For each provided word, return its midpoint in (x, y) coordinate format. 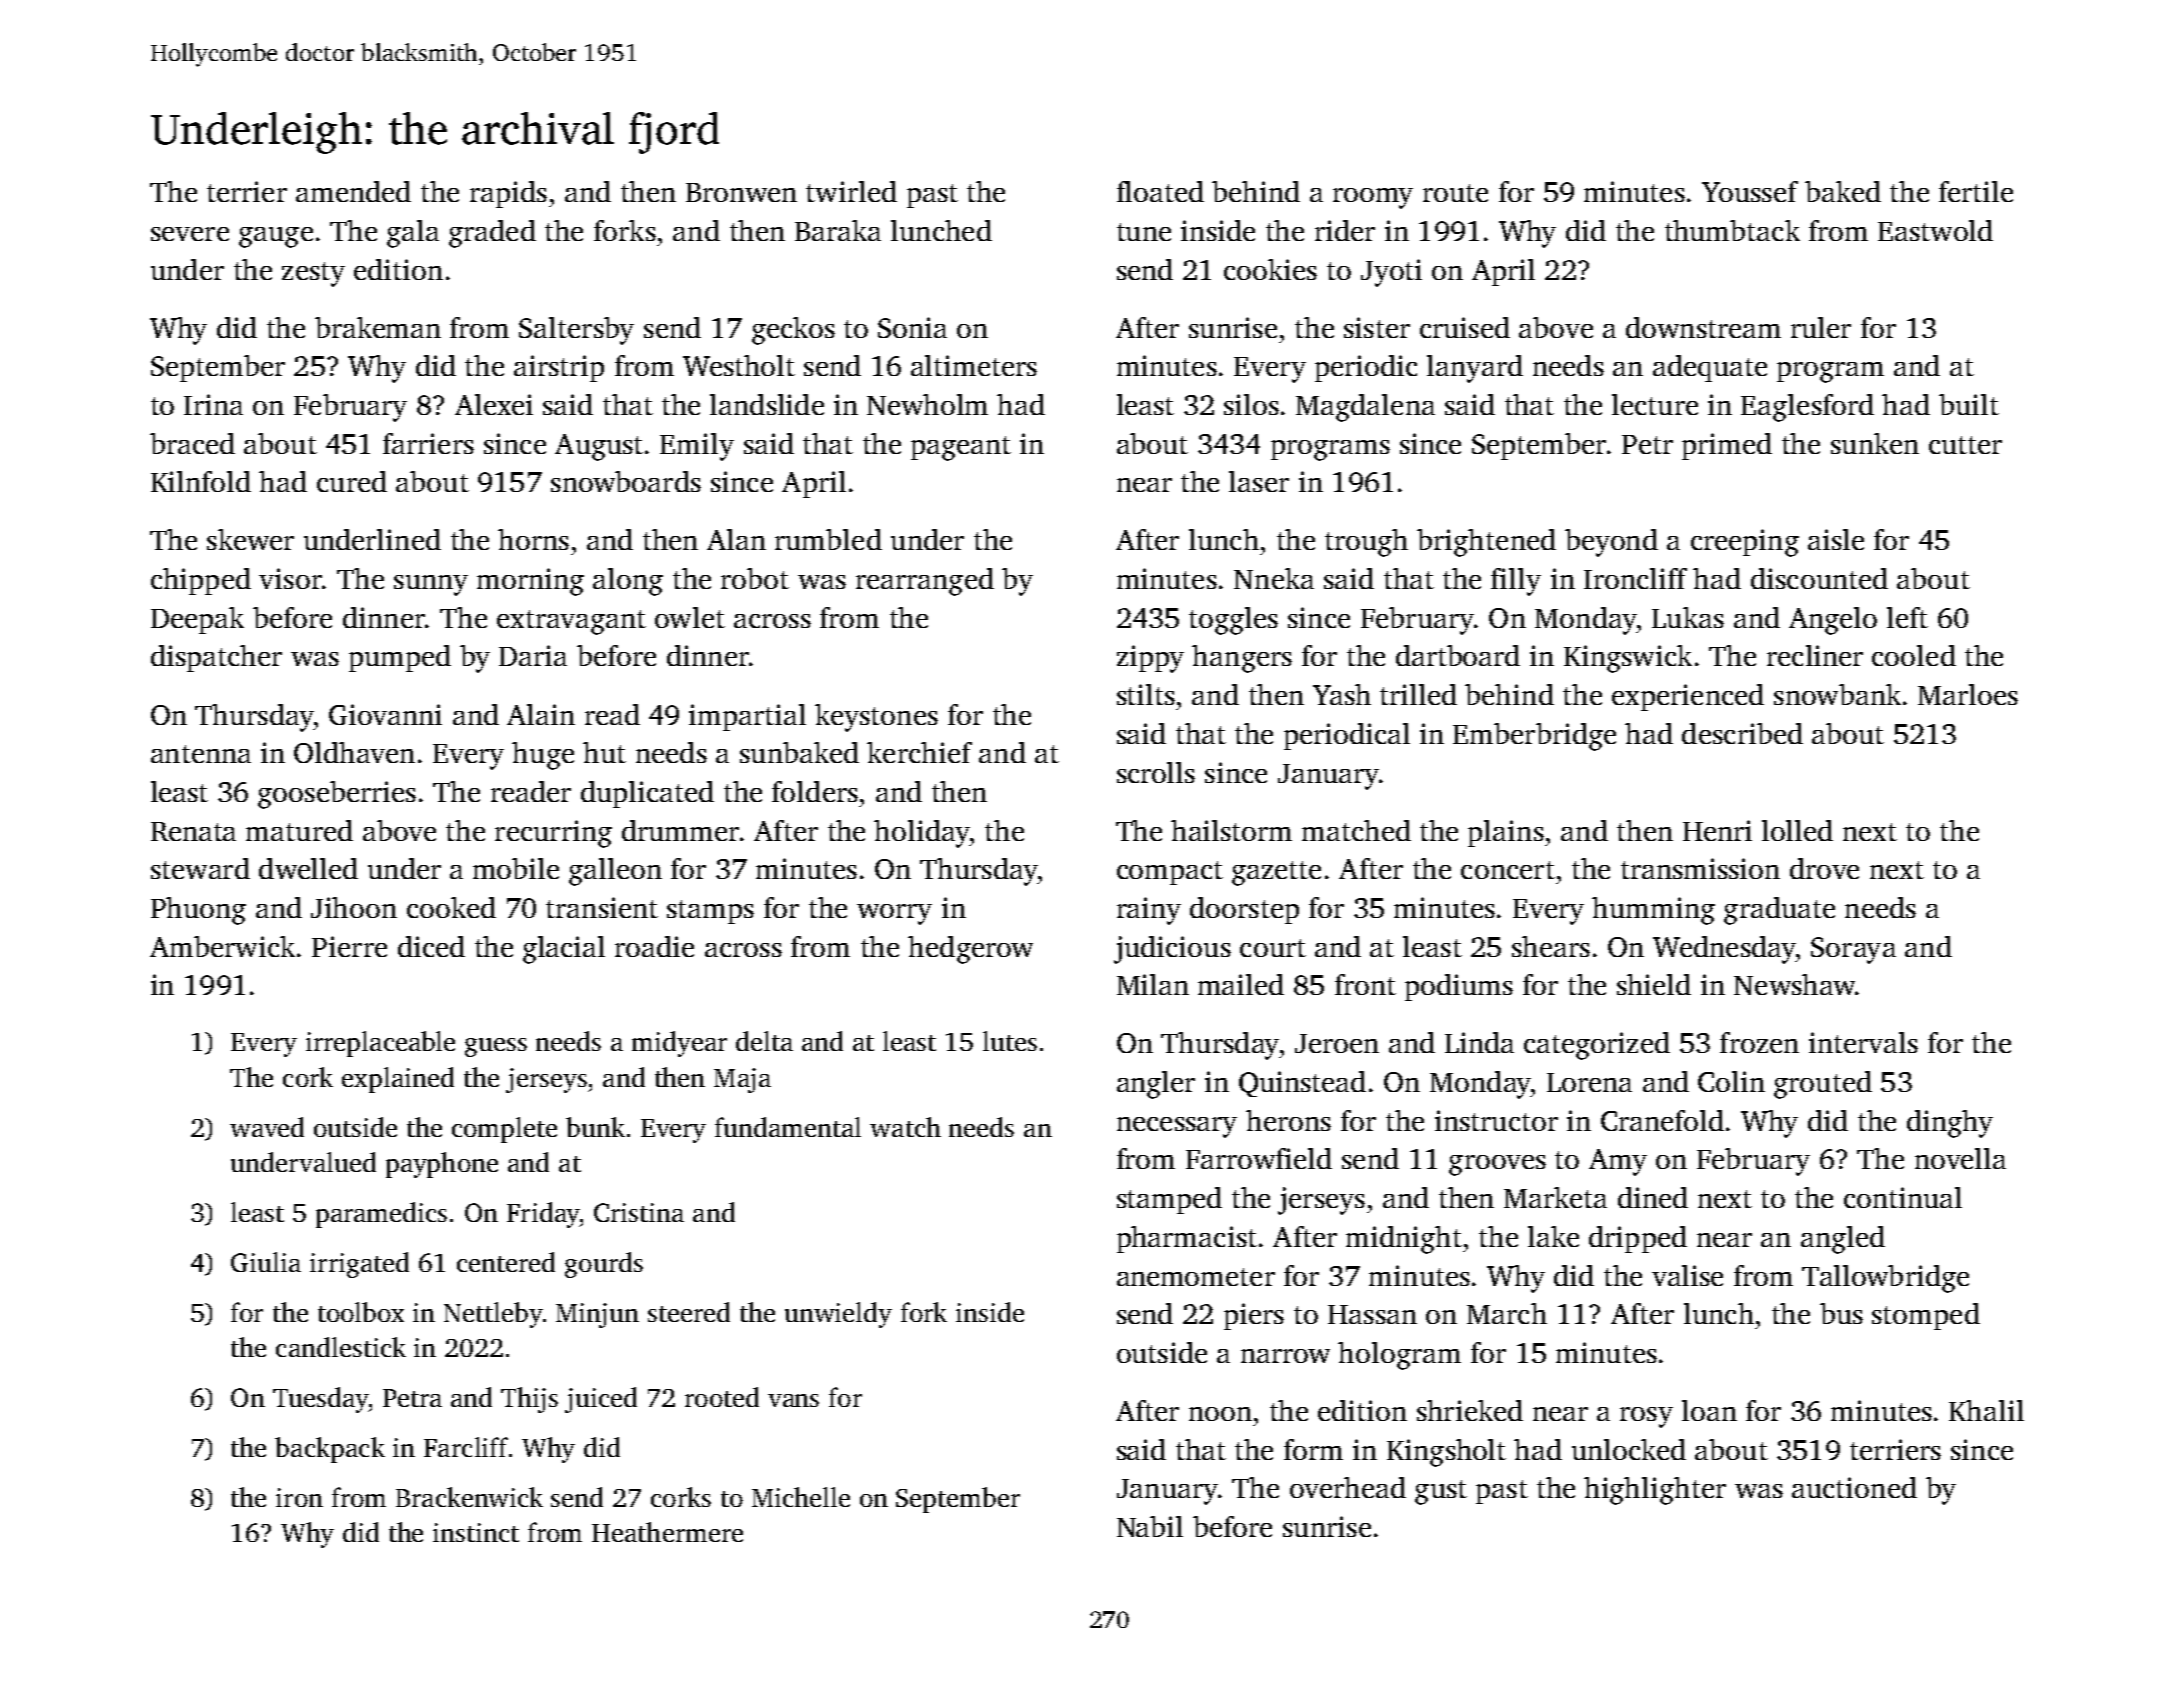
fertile (1976, 191)
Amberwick (222, 946)
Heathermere (667, 1532)
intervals (1863, 1042)
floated (1160, 191)
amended (353, 191)
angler (1156, 1085)
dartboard (1458, 655)
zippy (1150, 659)
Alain (541, 714)
